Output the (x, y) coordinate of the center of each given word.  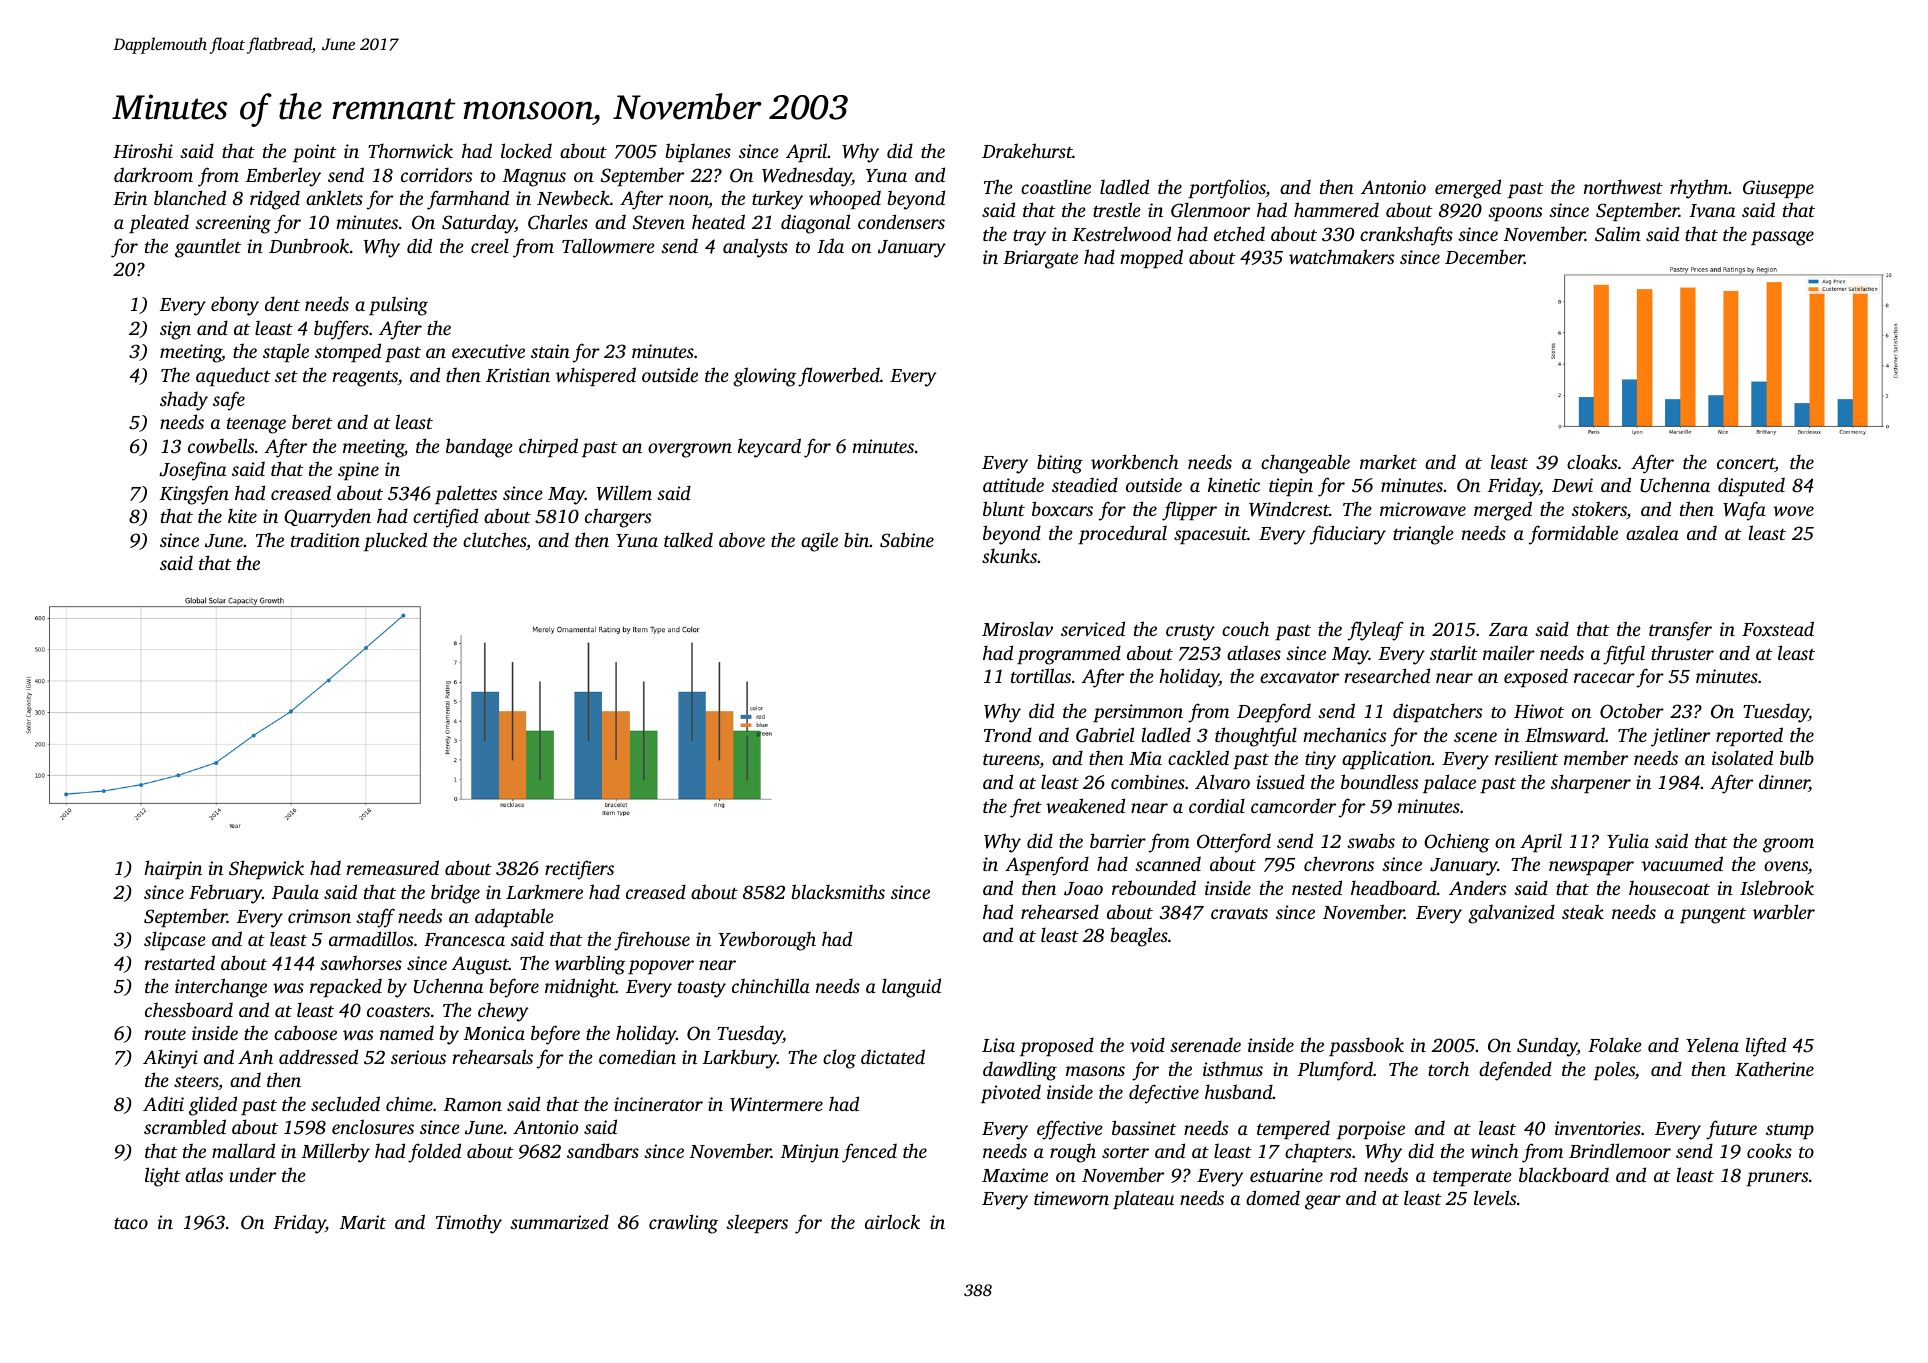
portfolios (1227, 189)
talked (688, 539)
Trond (1008, 734)
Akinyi (170, 1059)
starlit (1454, 652)
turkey (777, 200)
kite (242, 515)
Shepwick (266, 869)
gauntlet (208, 248)
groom (1788, 845)
